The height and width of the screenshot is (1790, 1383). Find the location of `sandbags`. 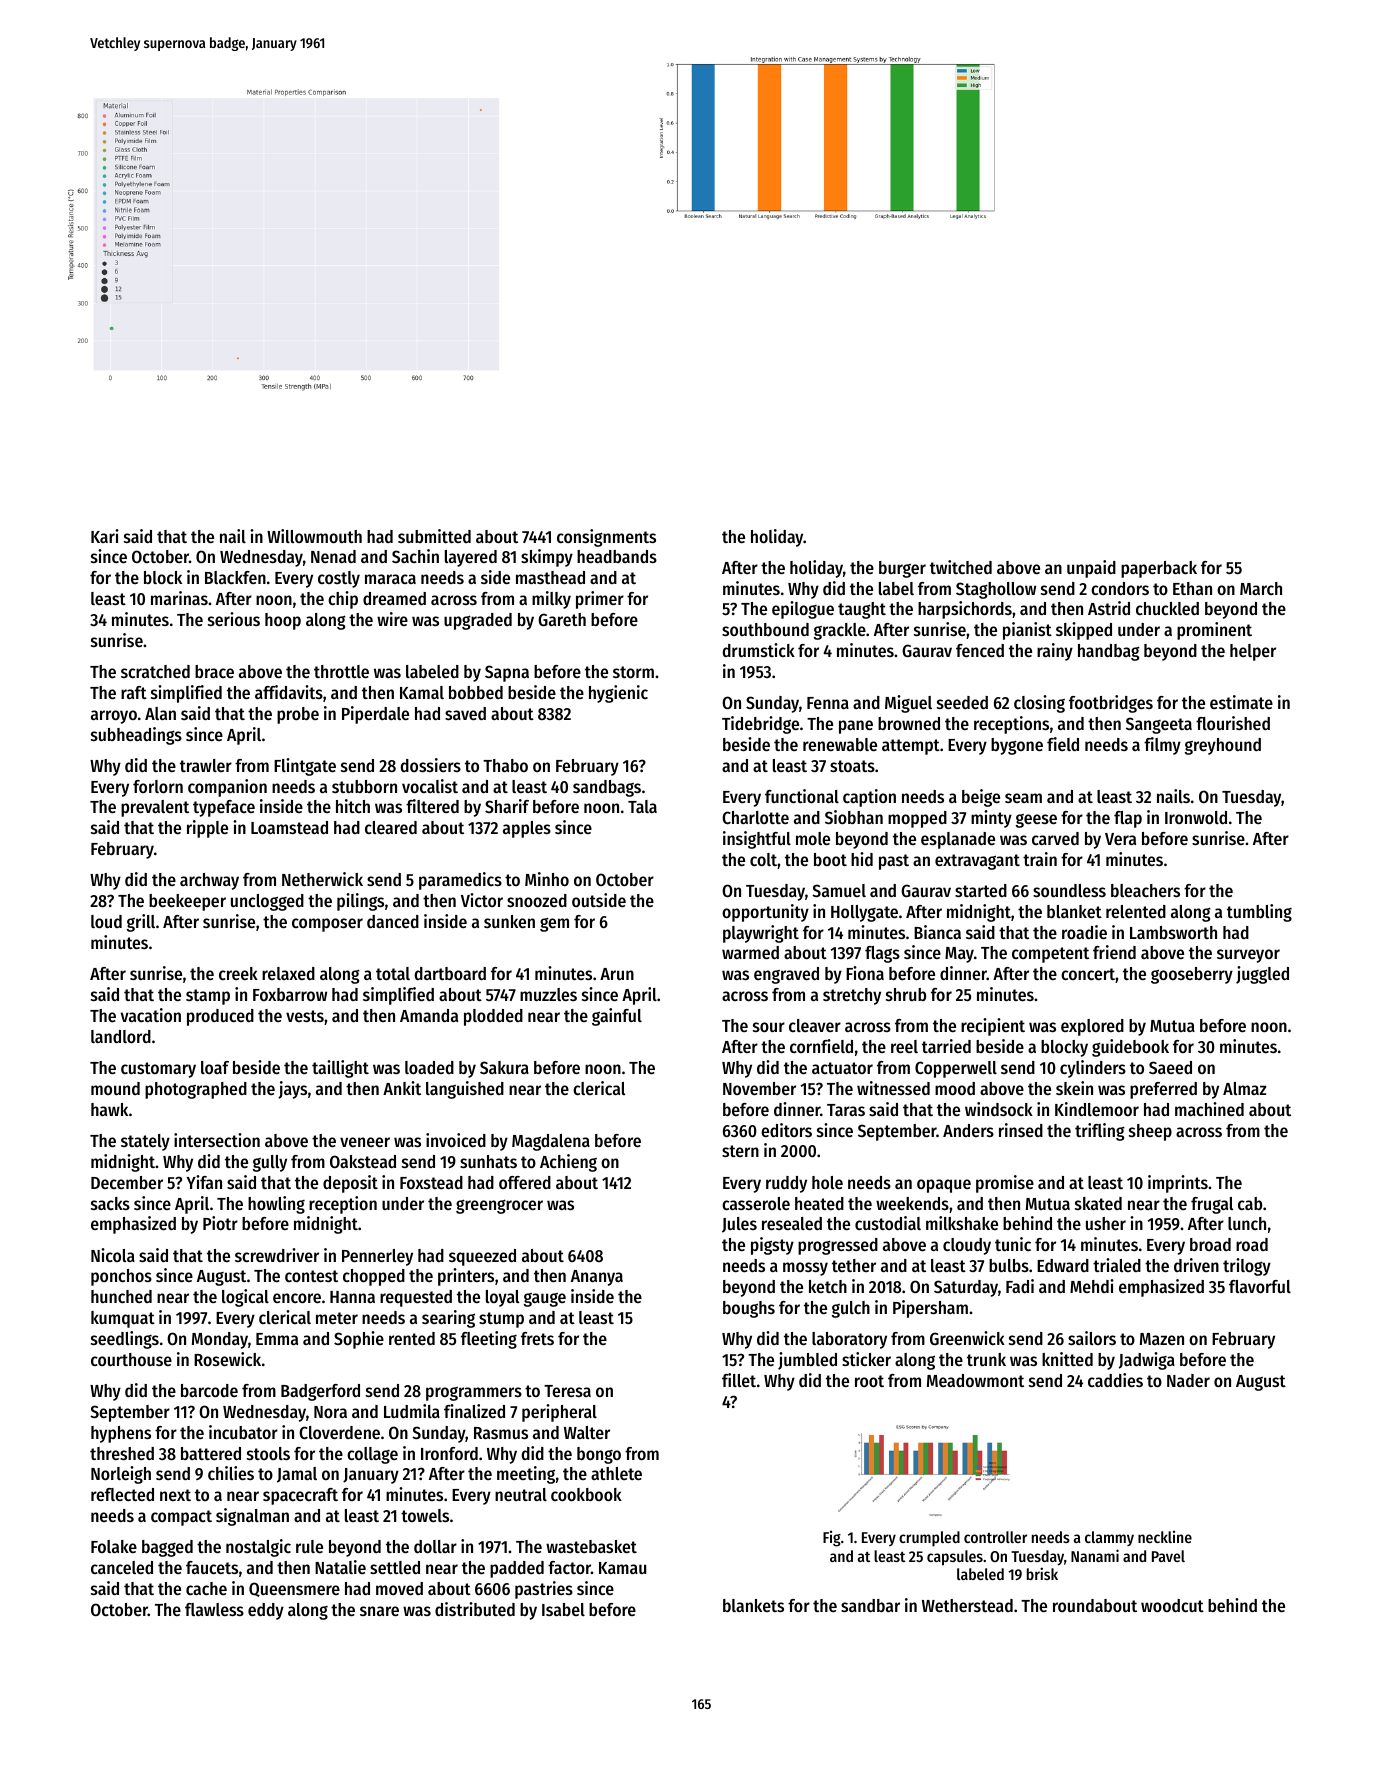

sandbags is located at coordinates (607, 788).
